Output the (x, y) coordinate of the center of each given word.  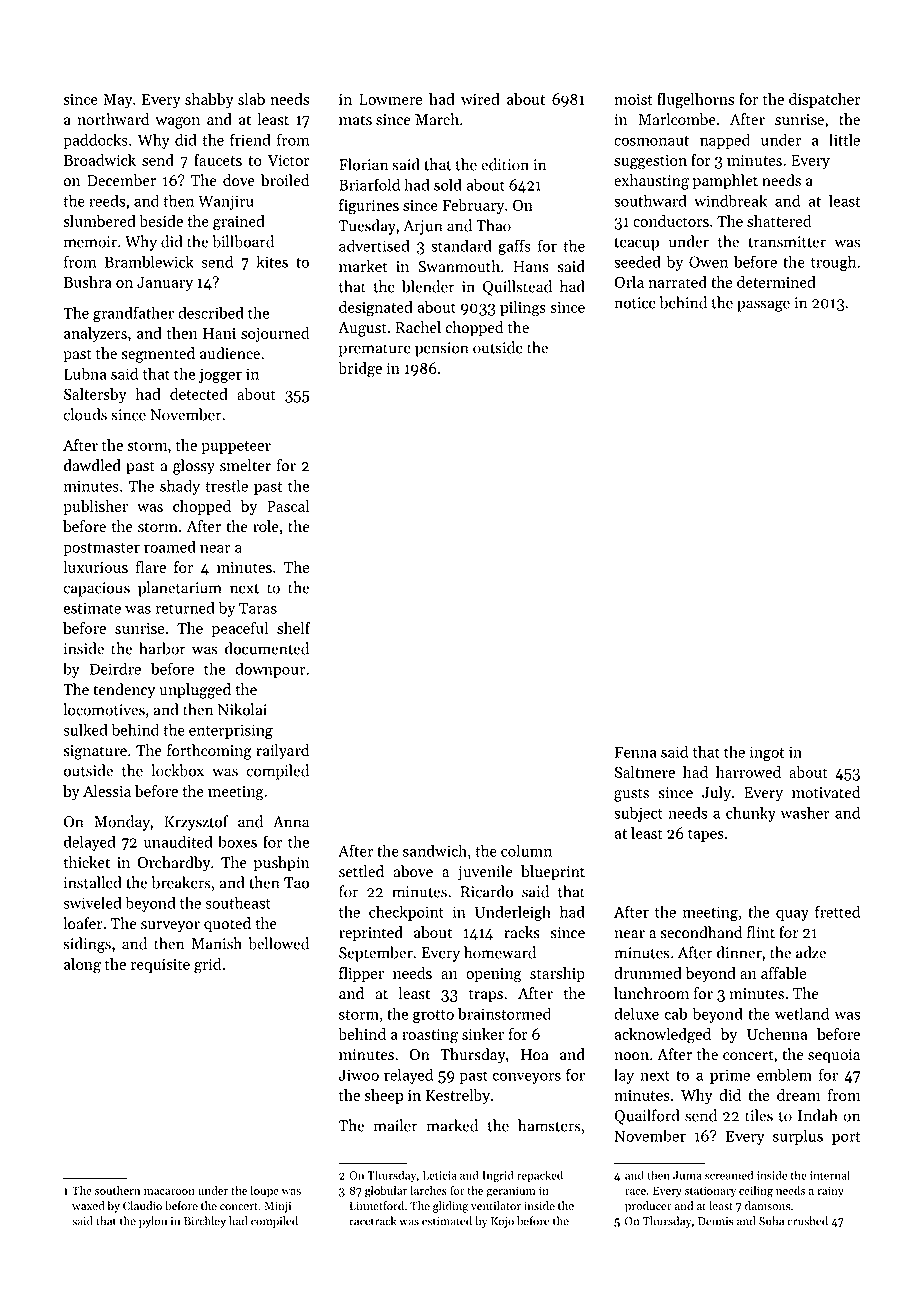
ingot (767, 753)
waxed (88, 1206)
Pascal (288, 506)
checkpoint (406, 913)
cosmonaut (651, 141)
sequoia (834, 1056)
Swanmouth (459, 266)
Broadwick (100, 160)
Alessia (107, 791)
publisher (95, 507)
